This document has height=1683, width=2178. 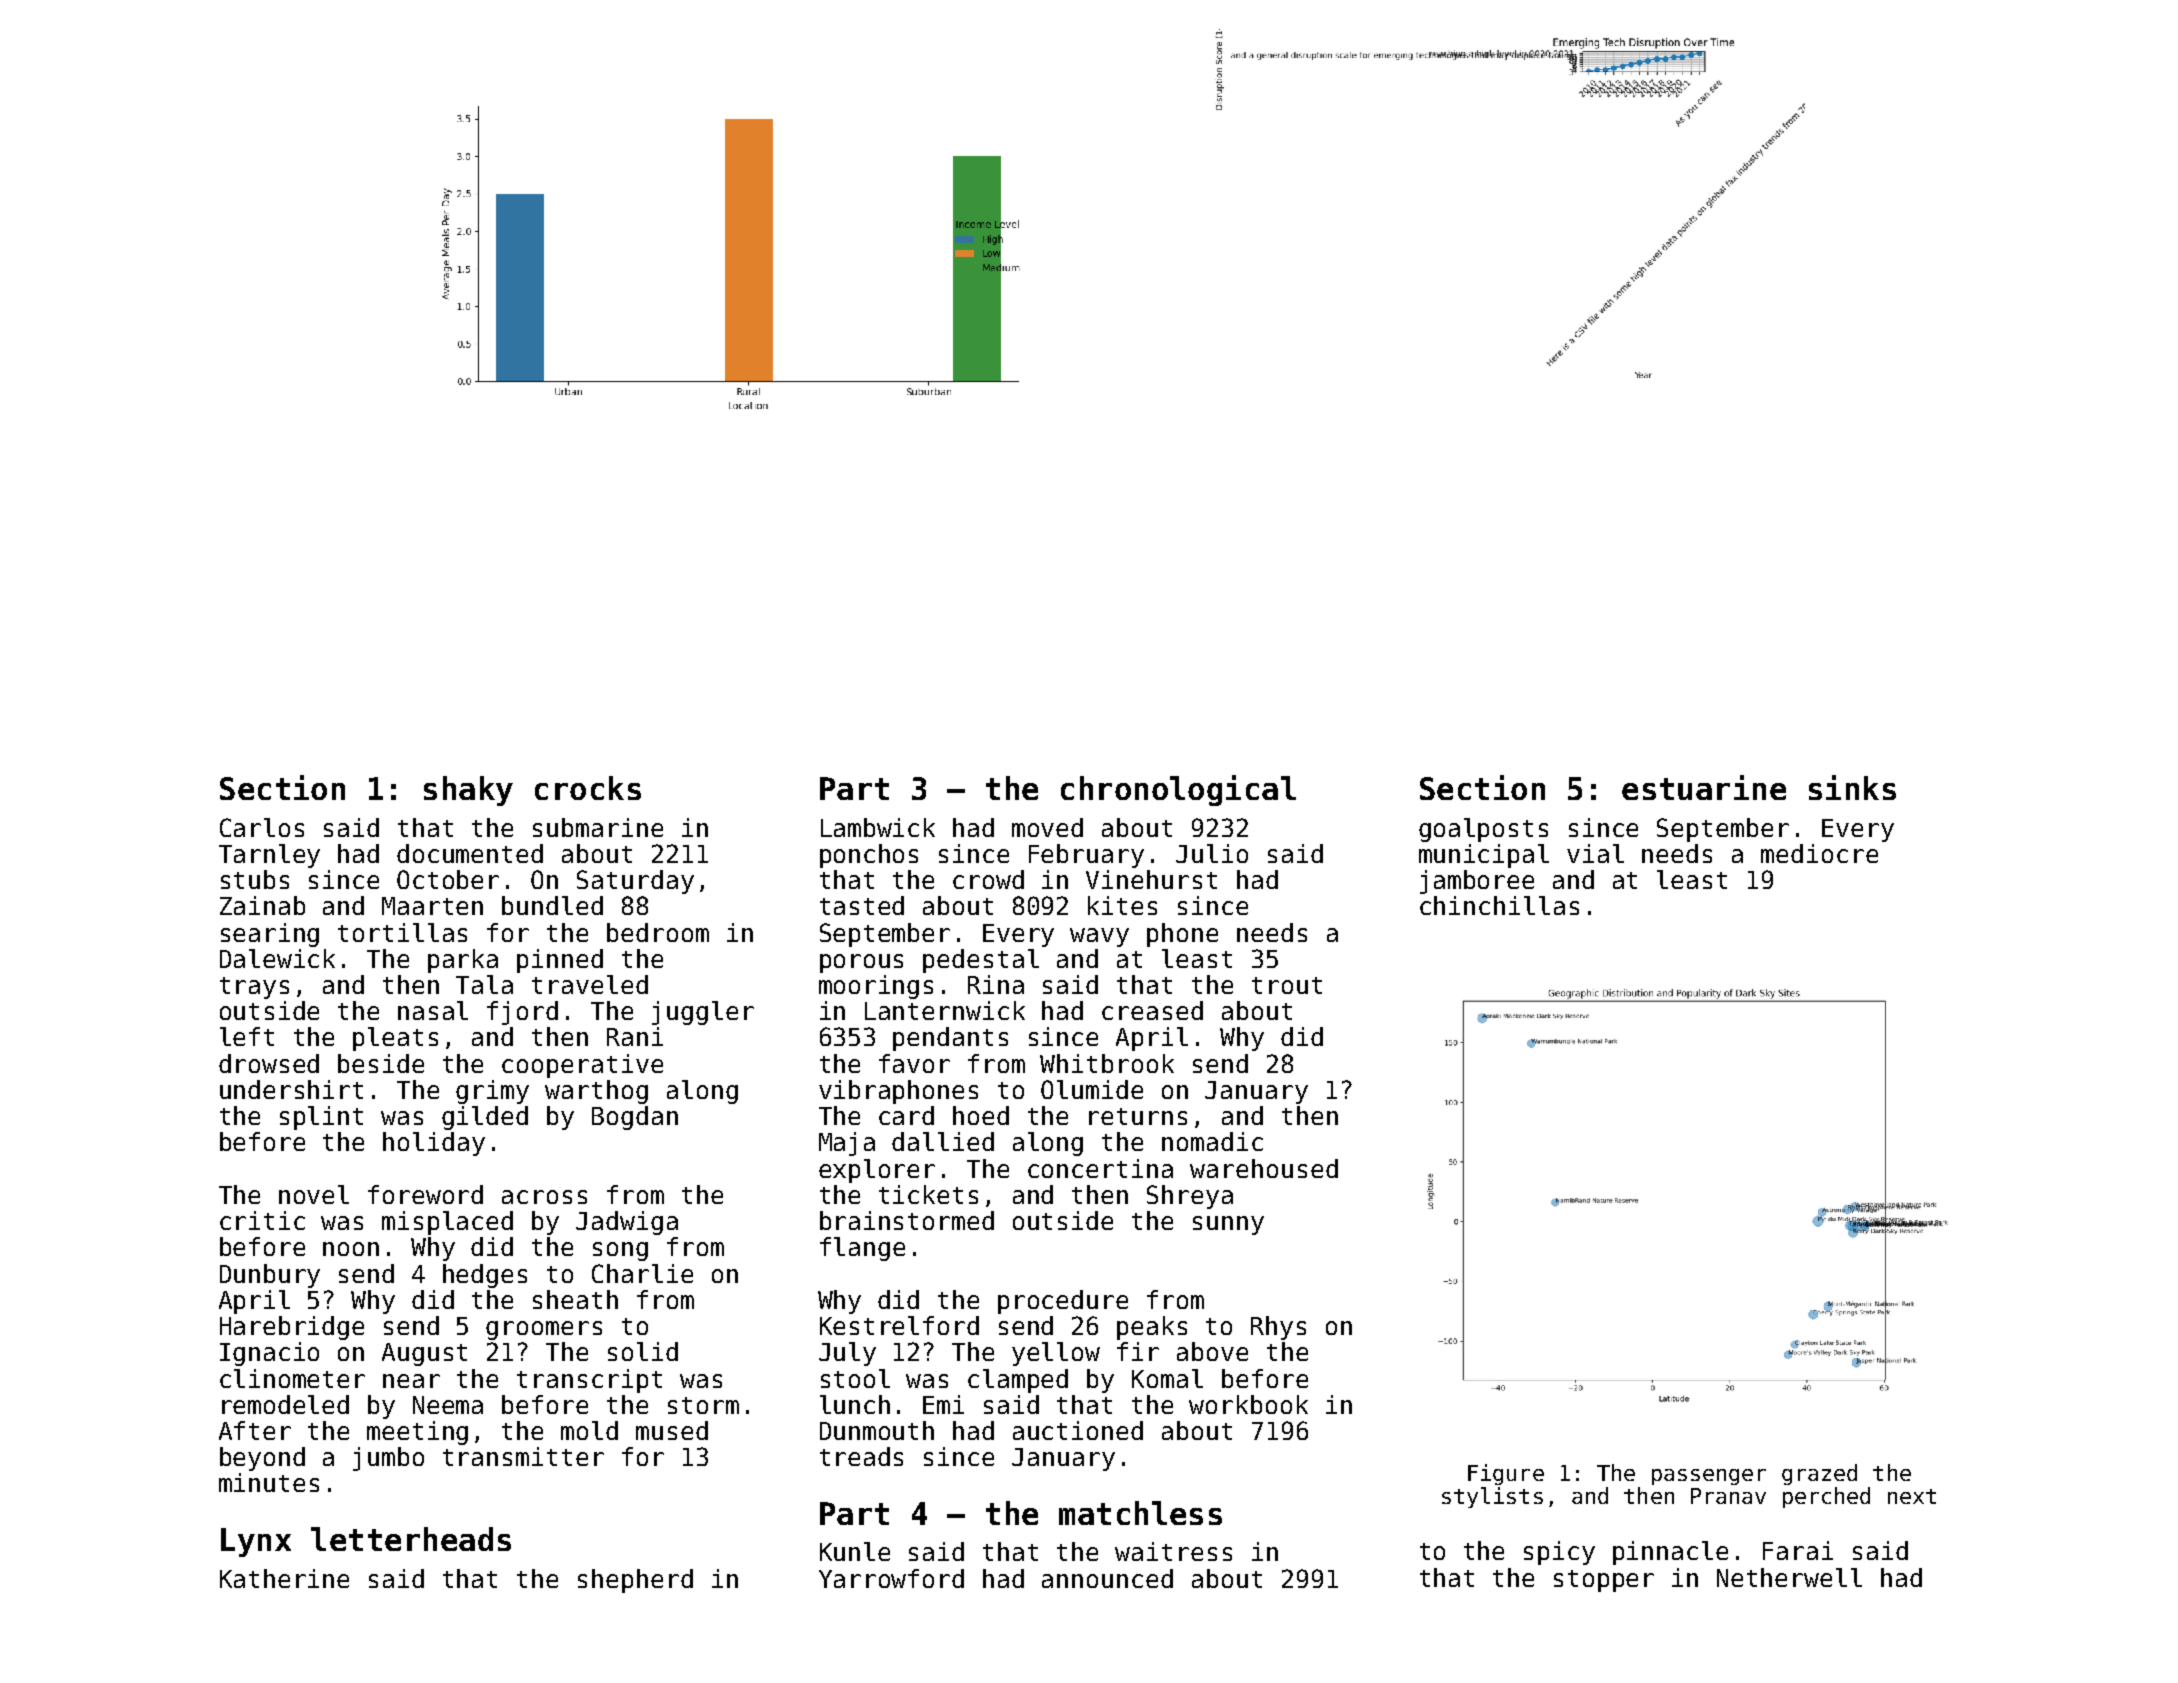 What do you see at coordinates (575, 1299) in the document?
I see `sheath` at bounding box center [575, 1299].
